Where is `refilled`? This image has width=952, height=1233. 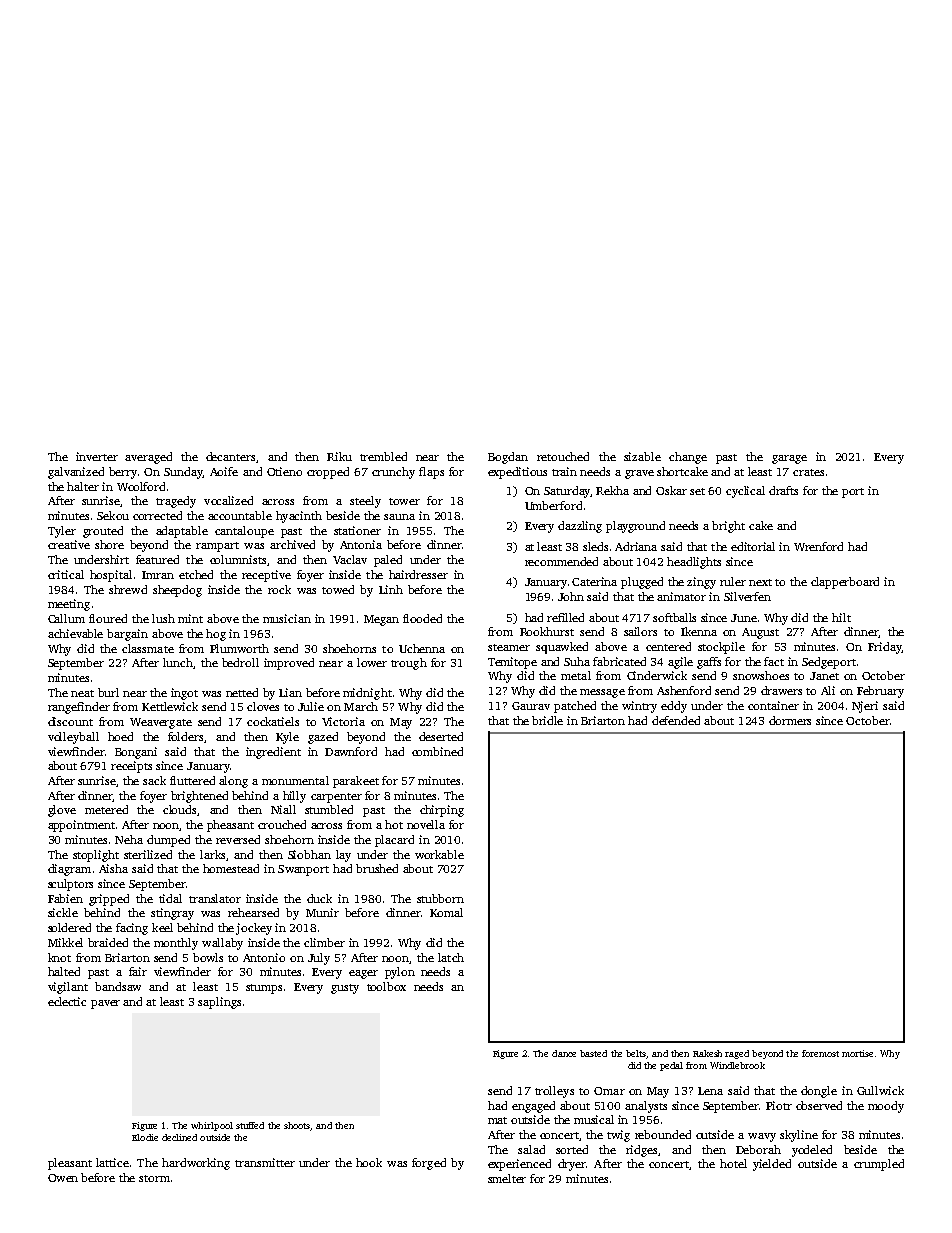
refilled is located at coordinates (565, 617).
